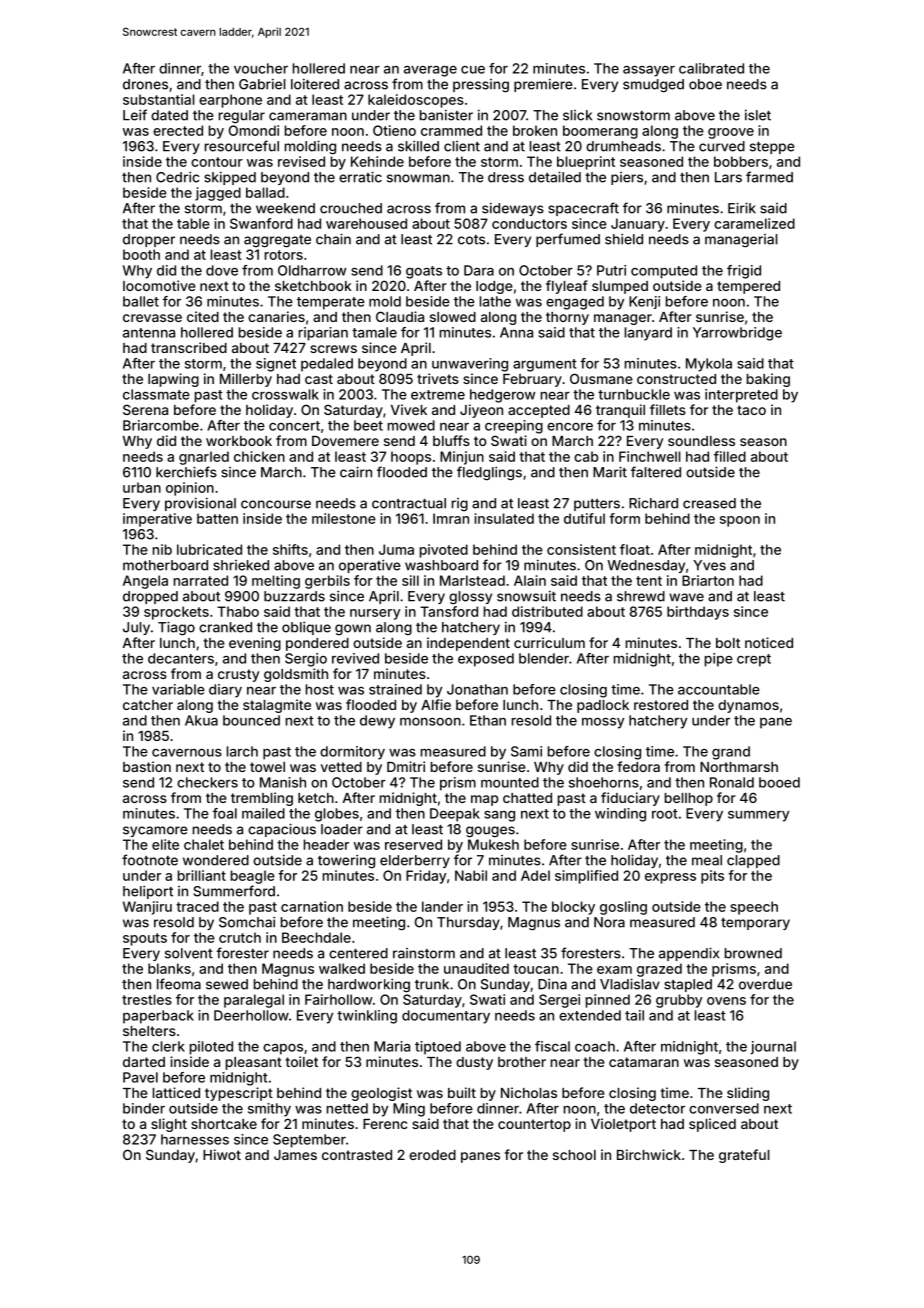 Image resolution: width=924 pixels, height=1308 pixels. I want to click on Marlstead, so click(472, 580).
